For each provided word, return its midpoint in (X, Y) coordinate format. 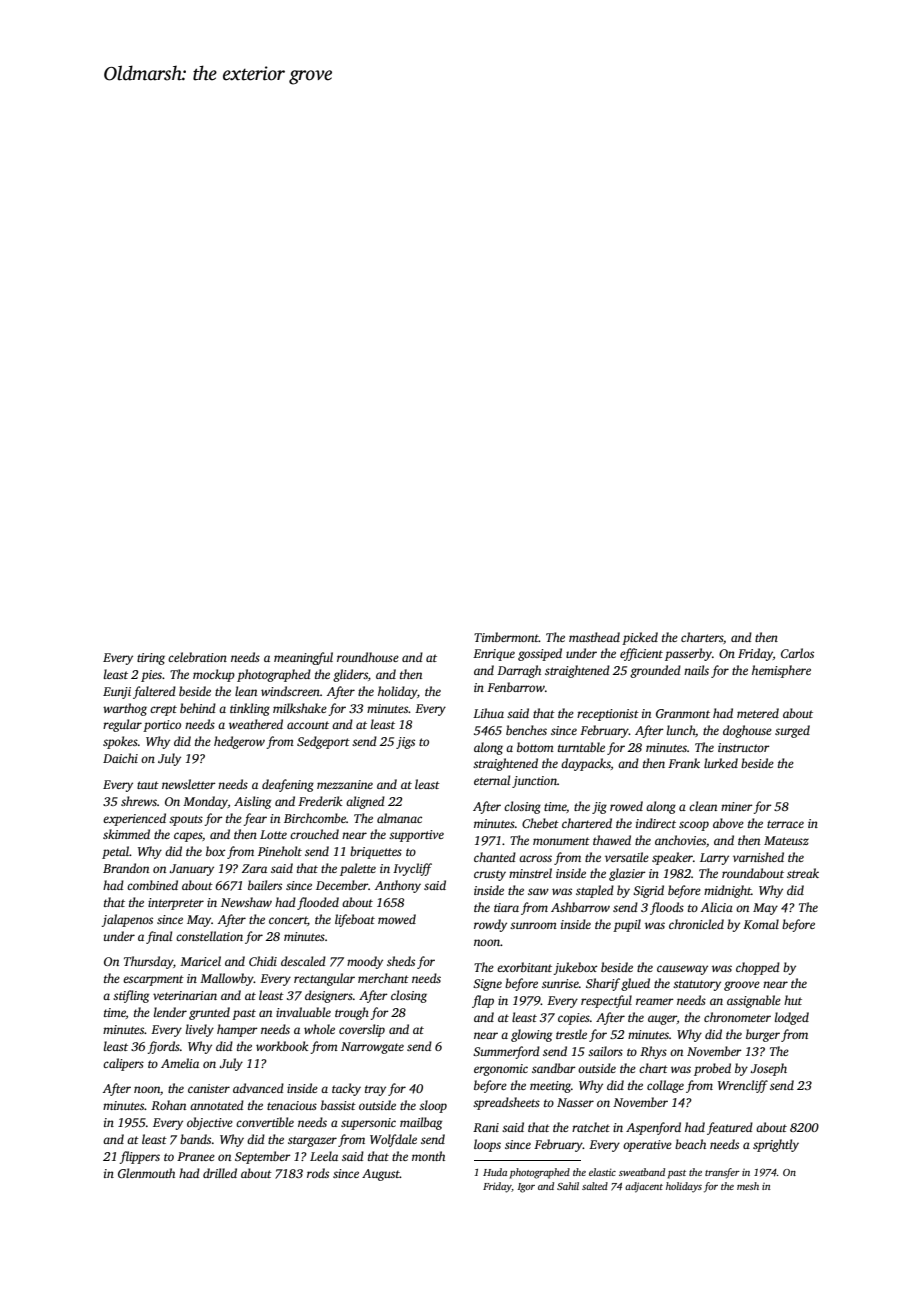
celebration (197, 657)
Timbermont (506, 637)
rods (318, 1173)
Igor (526, 1188)
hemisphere (781, 671)
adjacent (644, 1187)
